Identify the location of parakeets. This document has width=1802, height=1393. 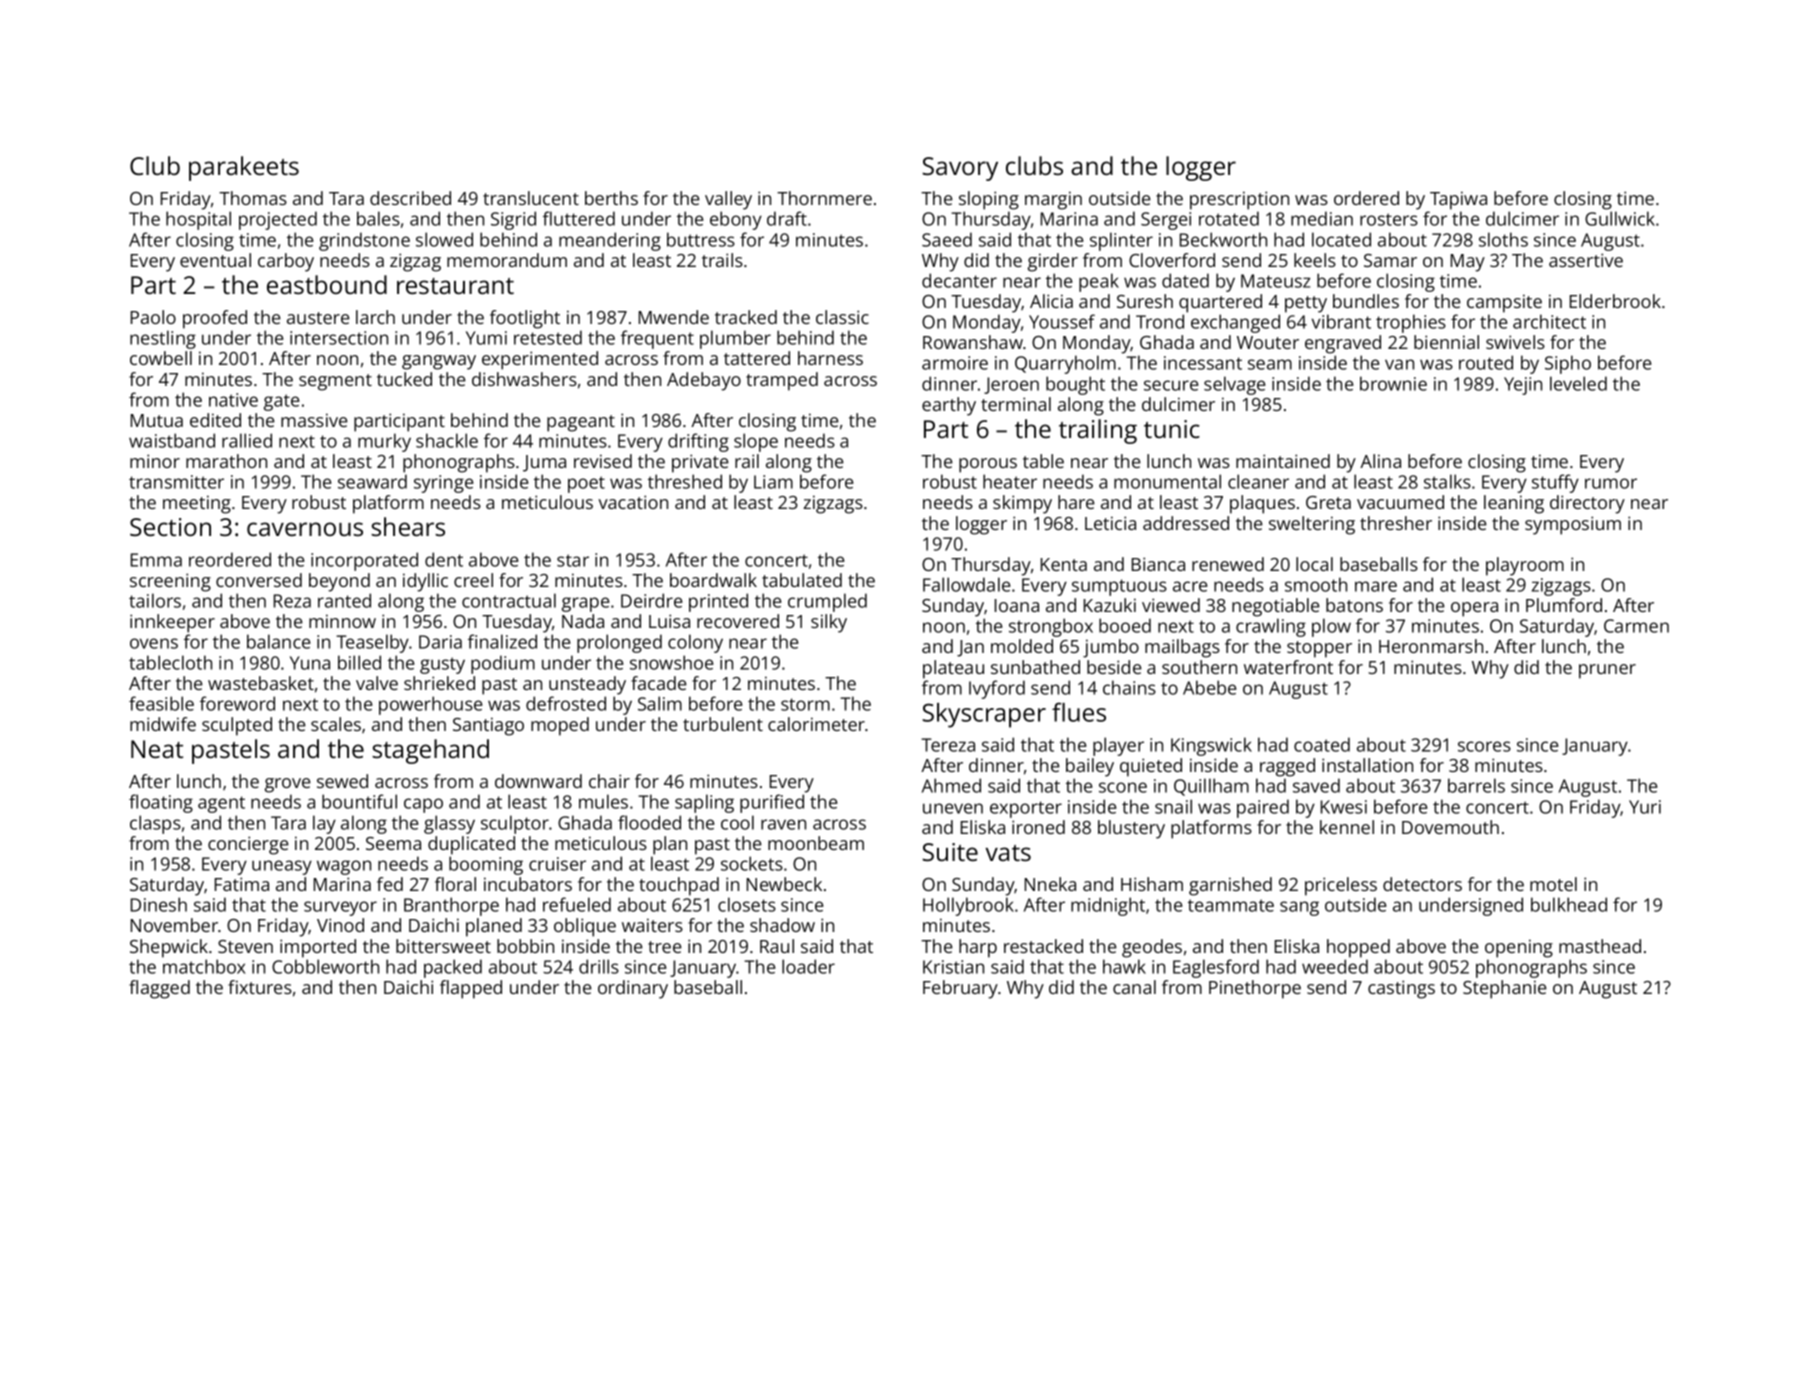
(244, 168).
